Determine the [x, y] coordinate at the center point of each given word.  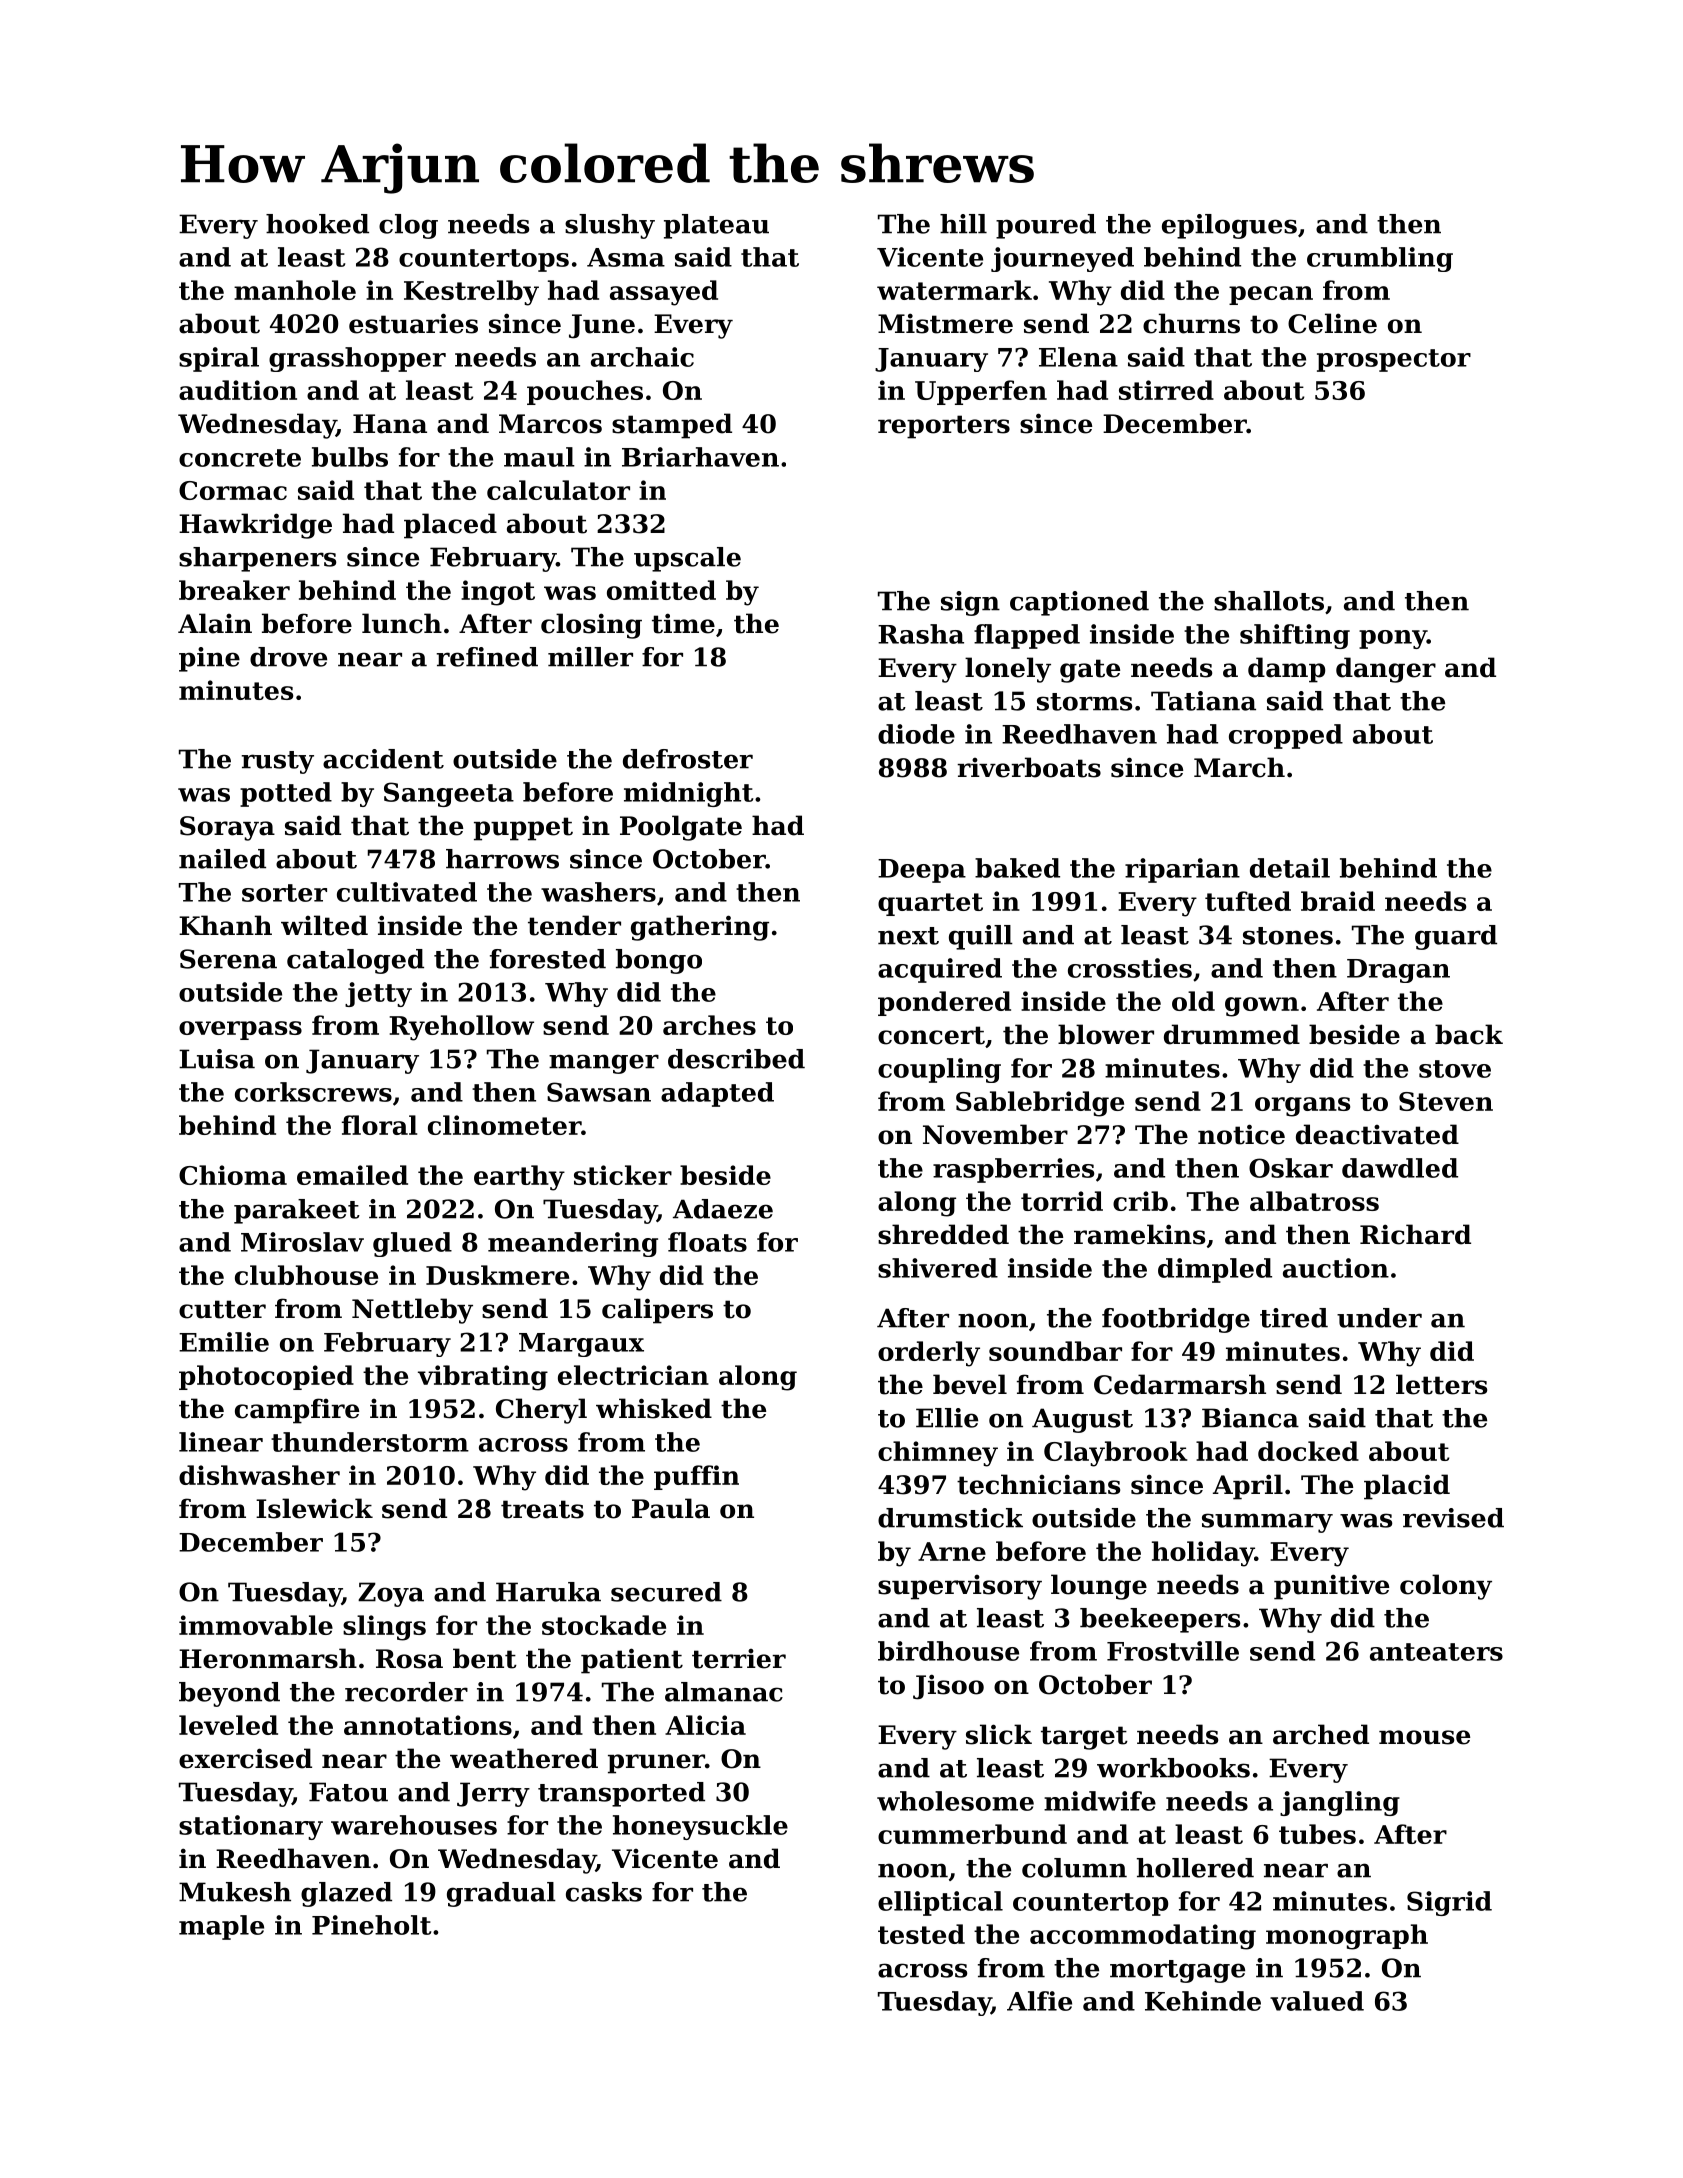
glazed [346, 1894]
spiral [219, 359]
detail [1290, 868]
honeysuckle [700, 1827]
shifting [1295, 636]
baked [1017, 868]
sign [970, 603]
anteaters [1436, 1652]
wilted [324, 925]
